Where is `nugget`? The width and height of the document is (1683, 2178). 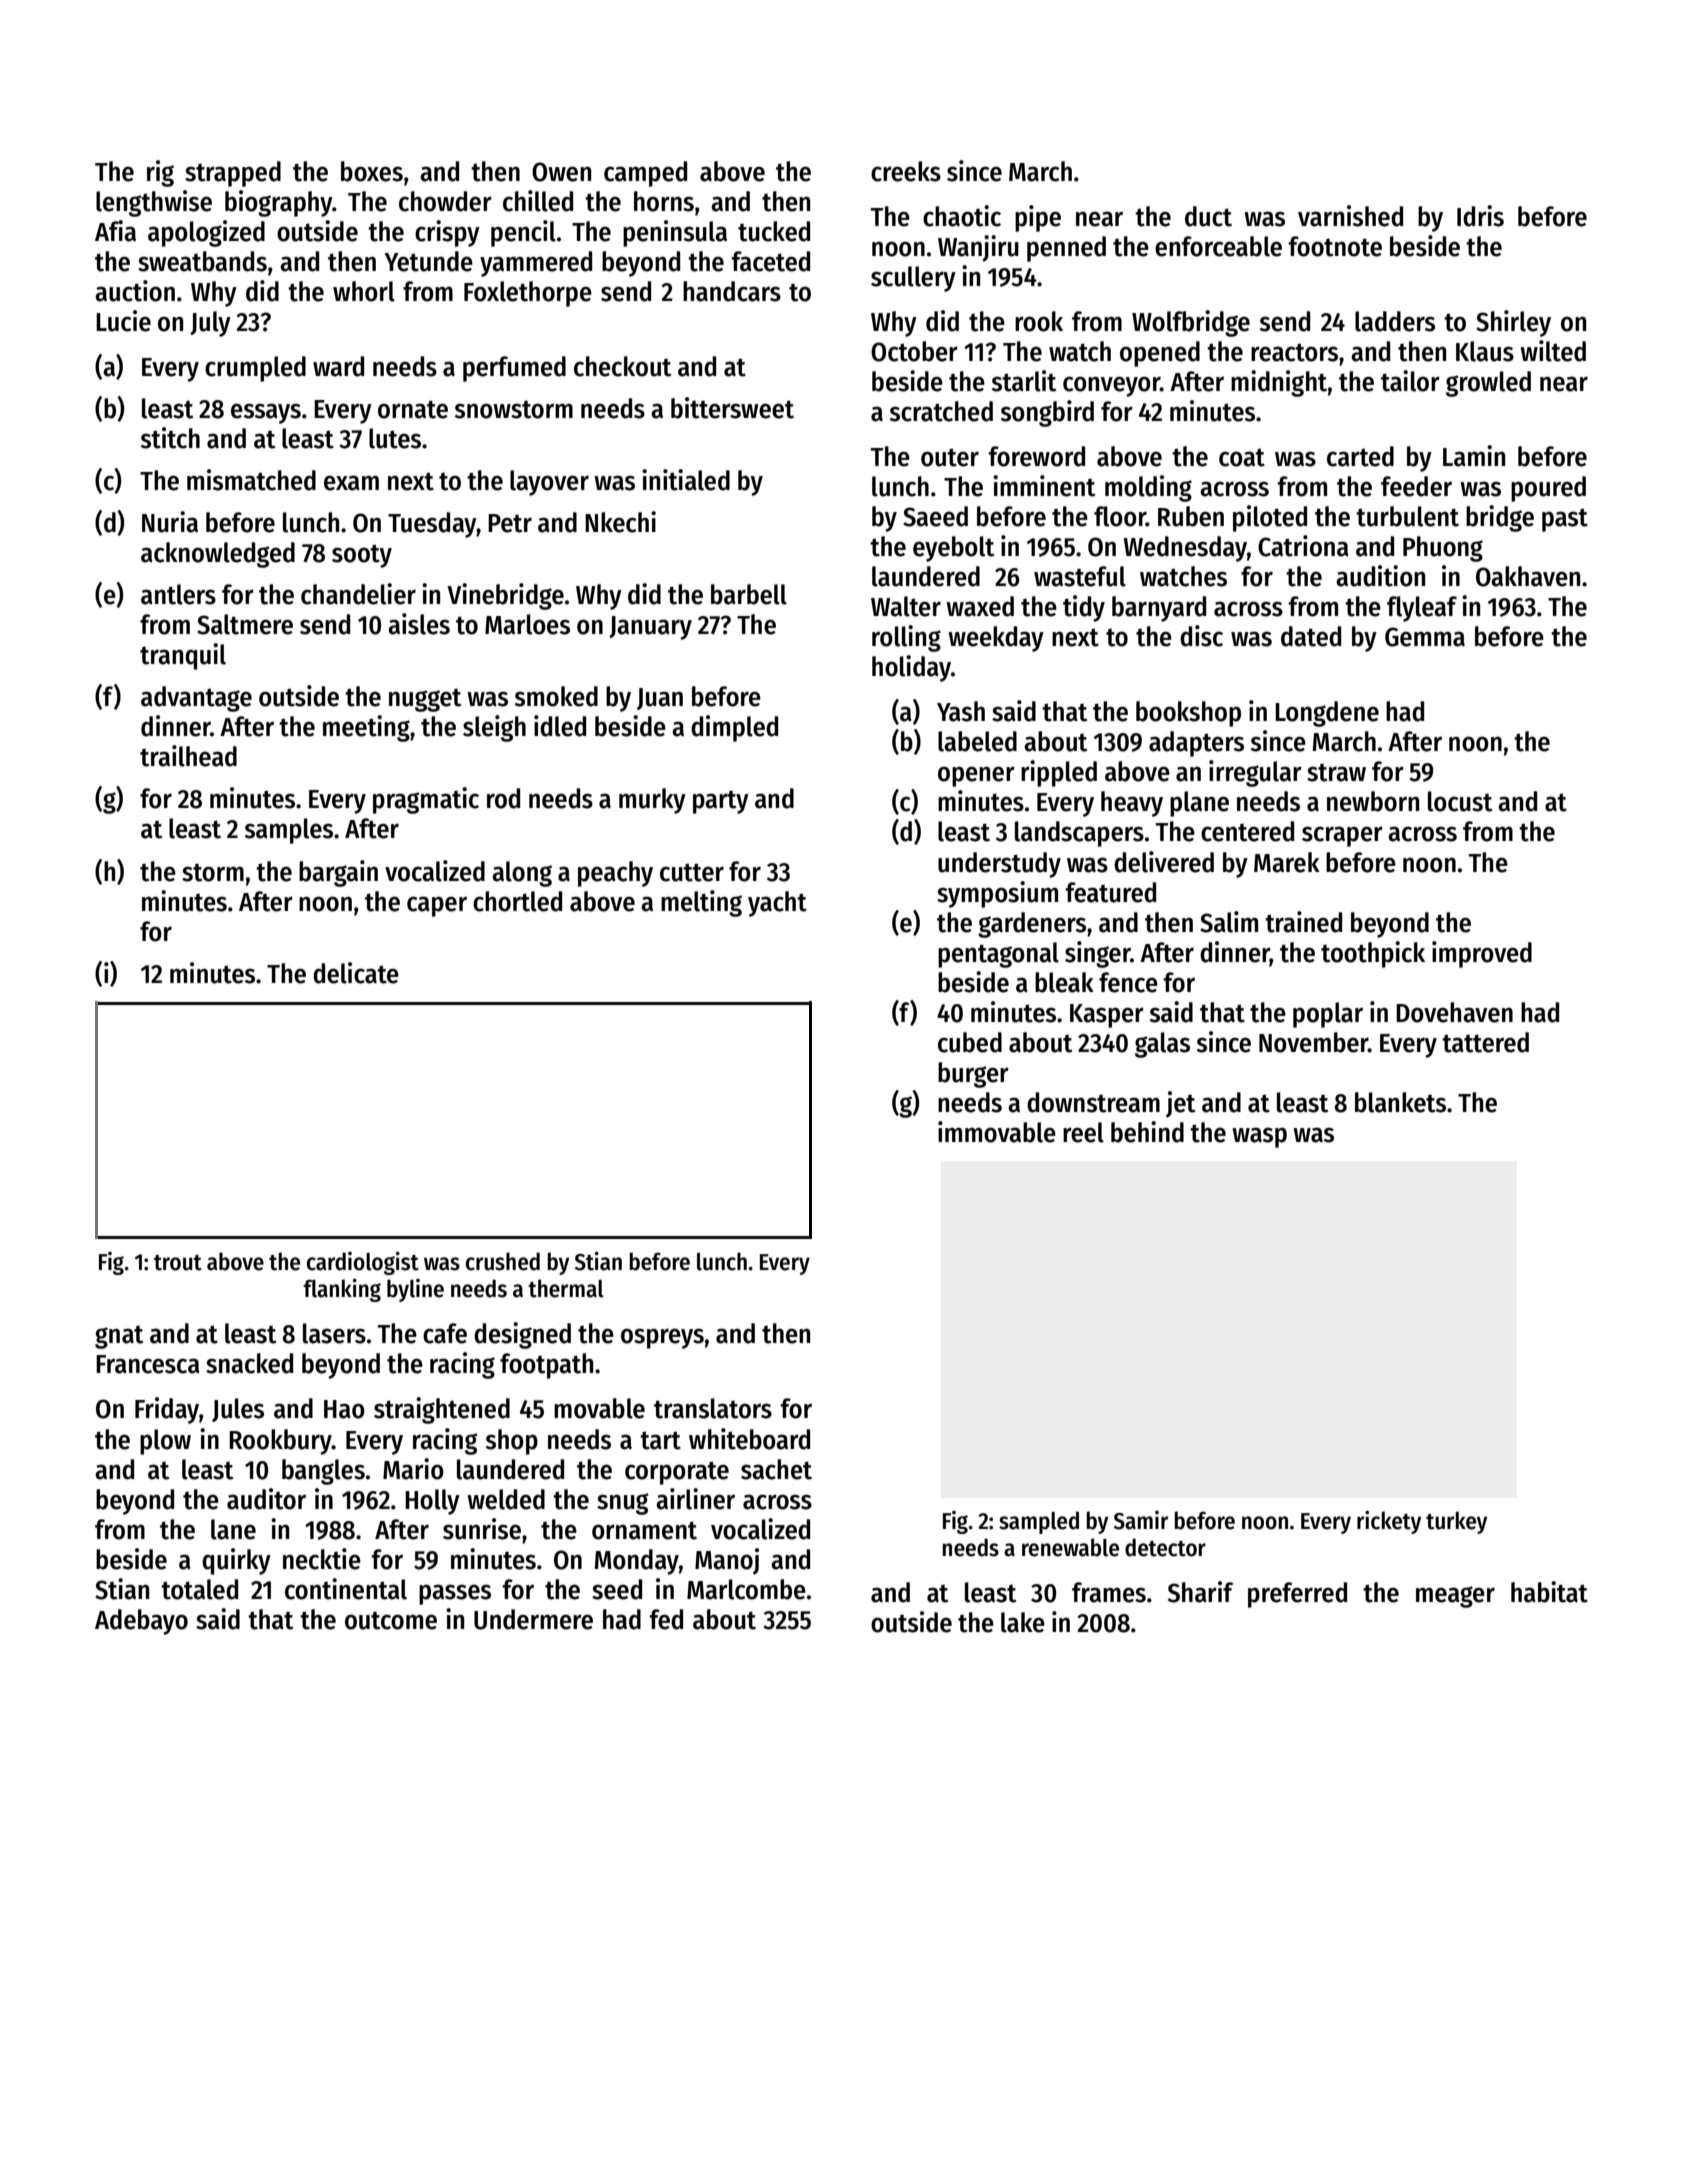
nugget is located at coordinates (425, 700).
